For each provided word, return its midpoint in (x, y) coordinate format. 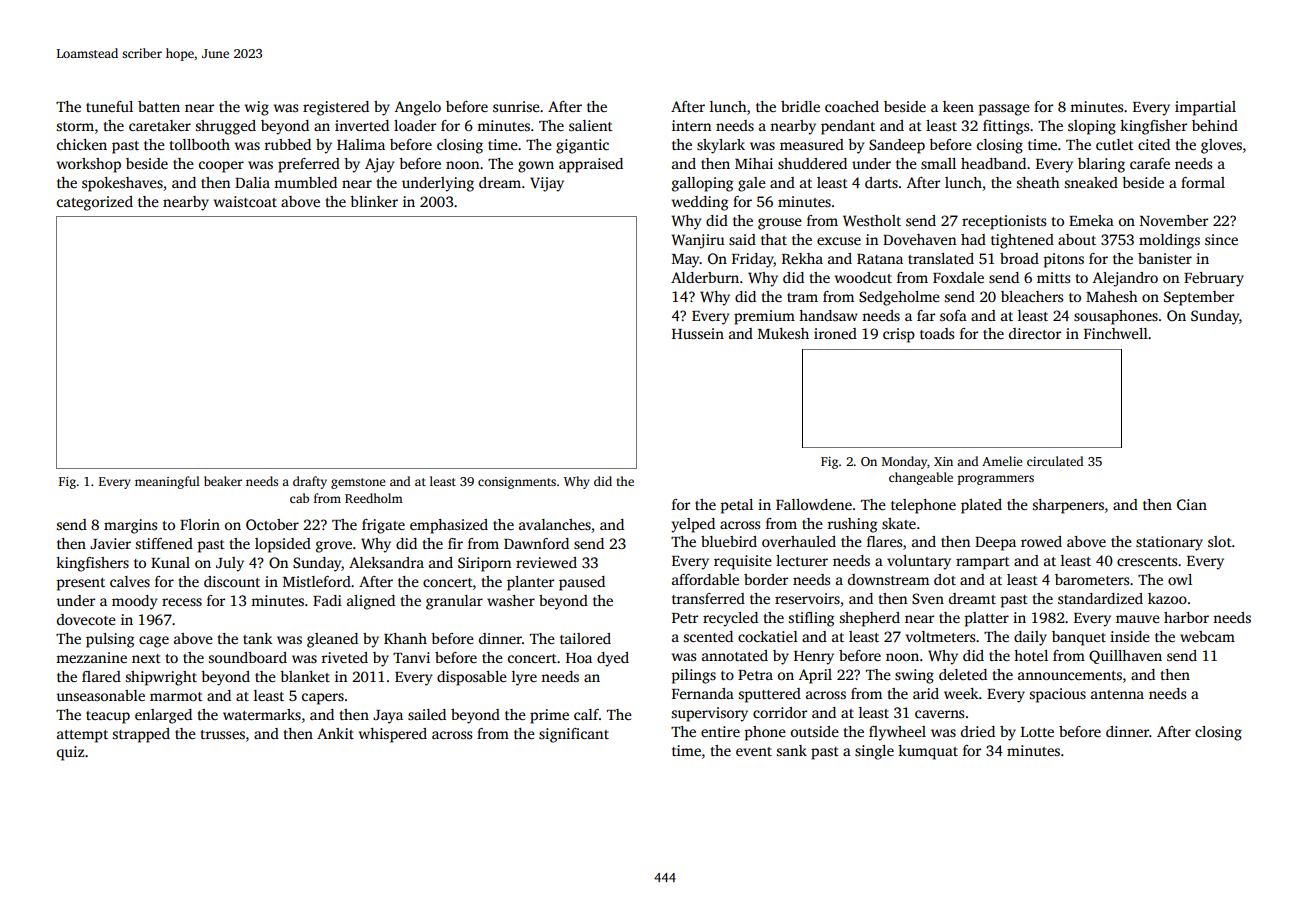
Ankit (335, 733)
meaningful (167, 482)
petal (737, 506)
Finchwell (1116, 333)
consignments (517, 483)
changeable (921, 478)
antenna (1117, 694)
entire (720, 731)
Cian (1192, 504)
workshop (89, 165)
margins (130, 526)
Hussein (698, 333)
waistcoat (245, 201)
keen (958, 106)
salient (591, 125)
